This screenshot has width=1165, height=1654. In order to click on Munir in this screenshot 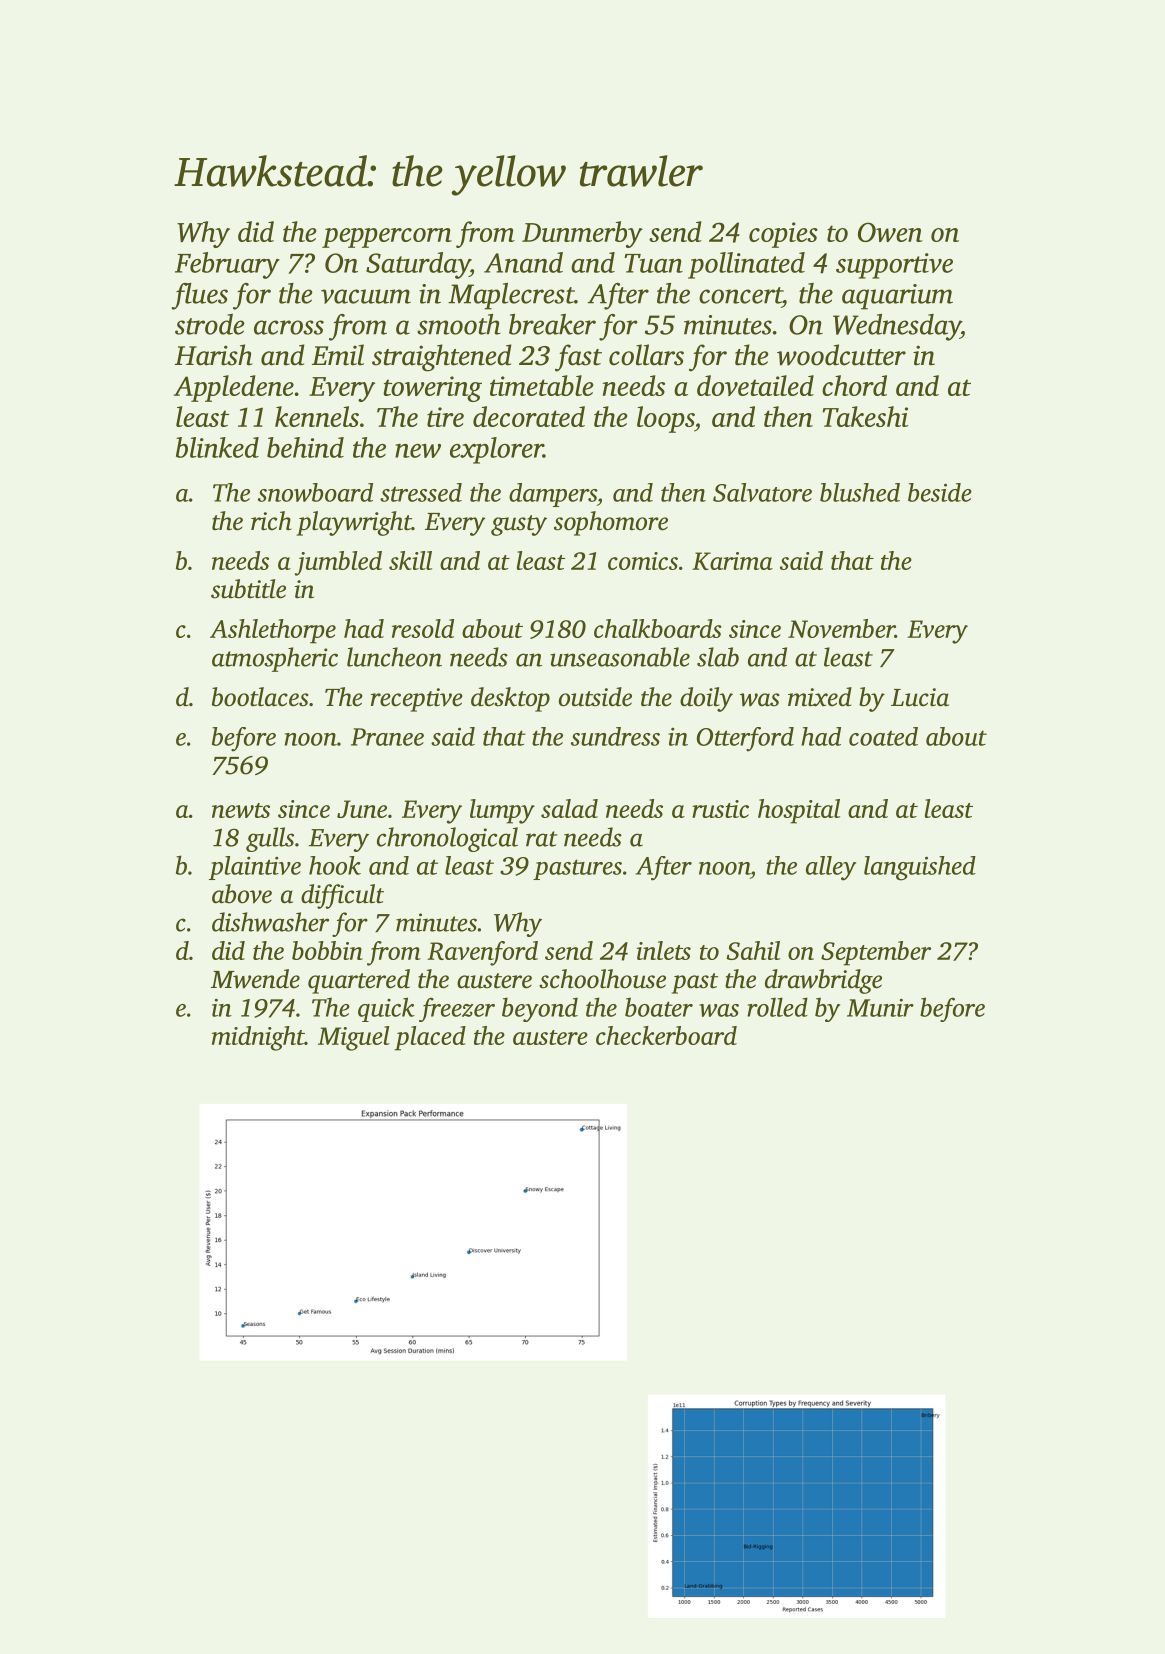, I will do `click(880, 1007)`.
